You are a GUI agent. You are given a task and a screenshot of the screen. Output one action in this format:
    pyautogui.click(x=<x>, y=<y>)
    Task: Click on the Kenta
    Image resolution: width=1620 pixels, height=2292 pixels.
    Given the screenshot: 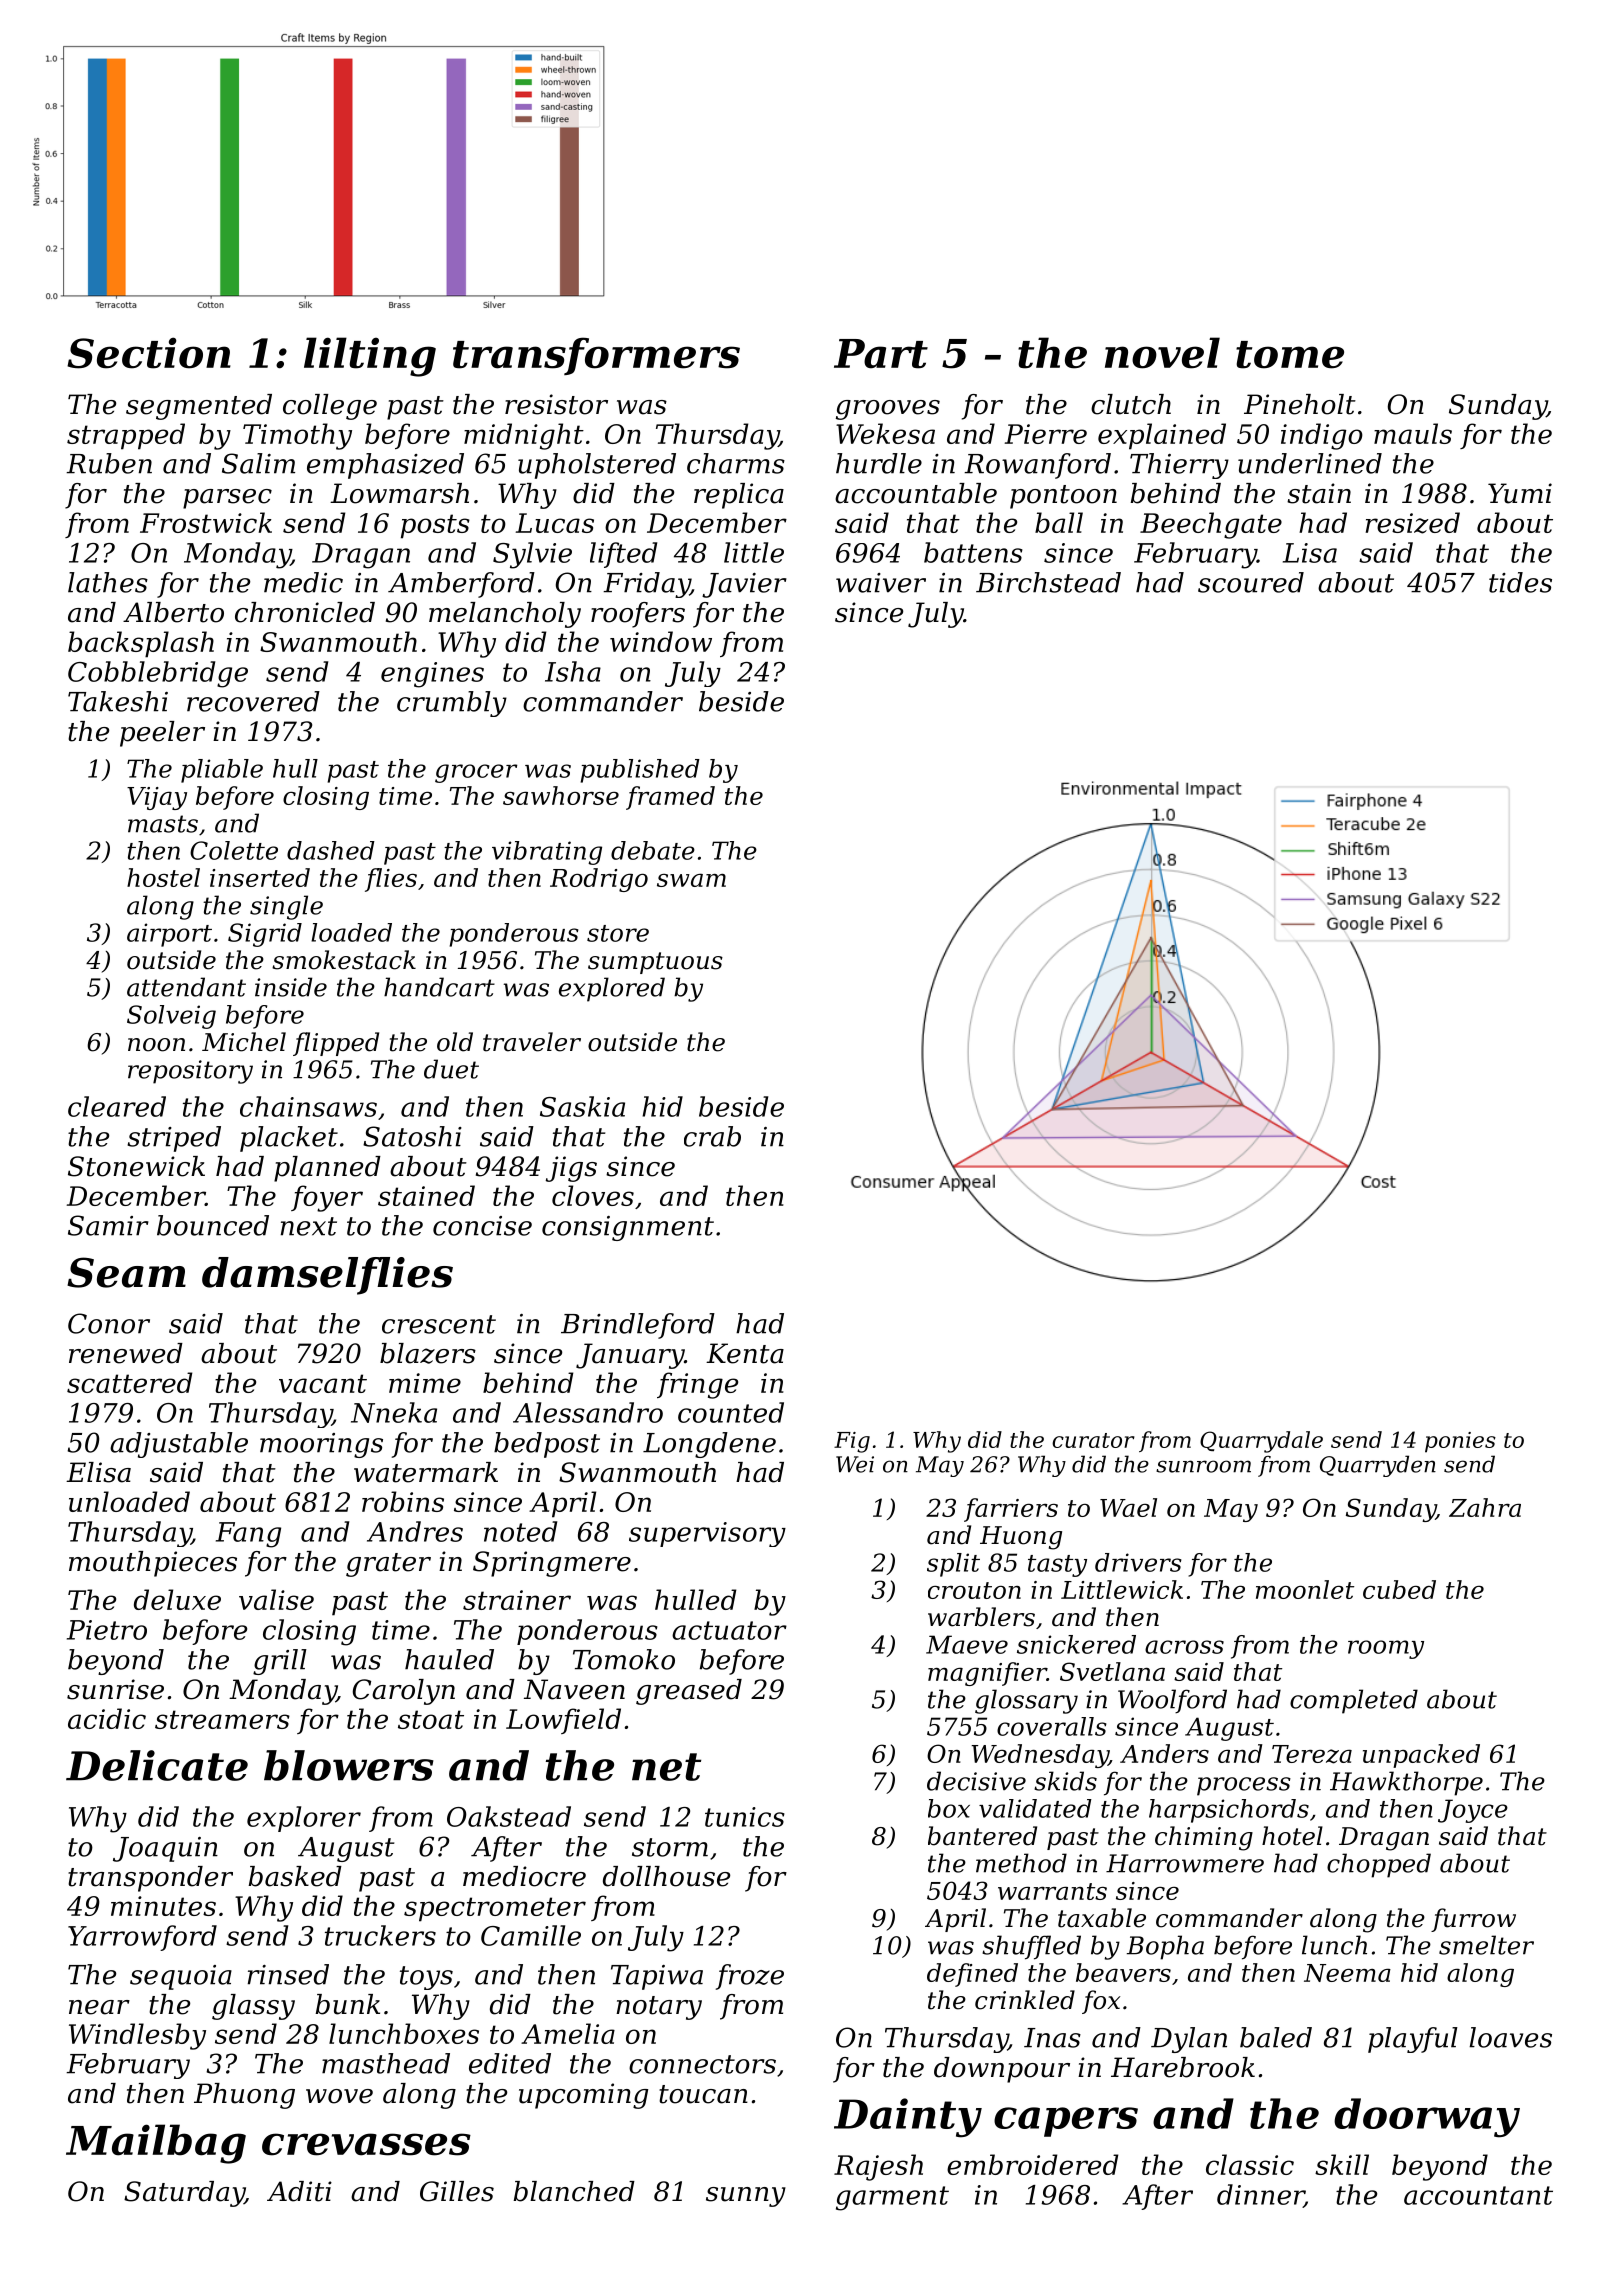 What is the action you would take?
    pyautogui.click(x=745, y=1353)
